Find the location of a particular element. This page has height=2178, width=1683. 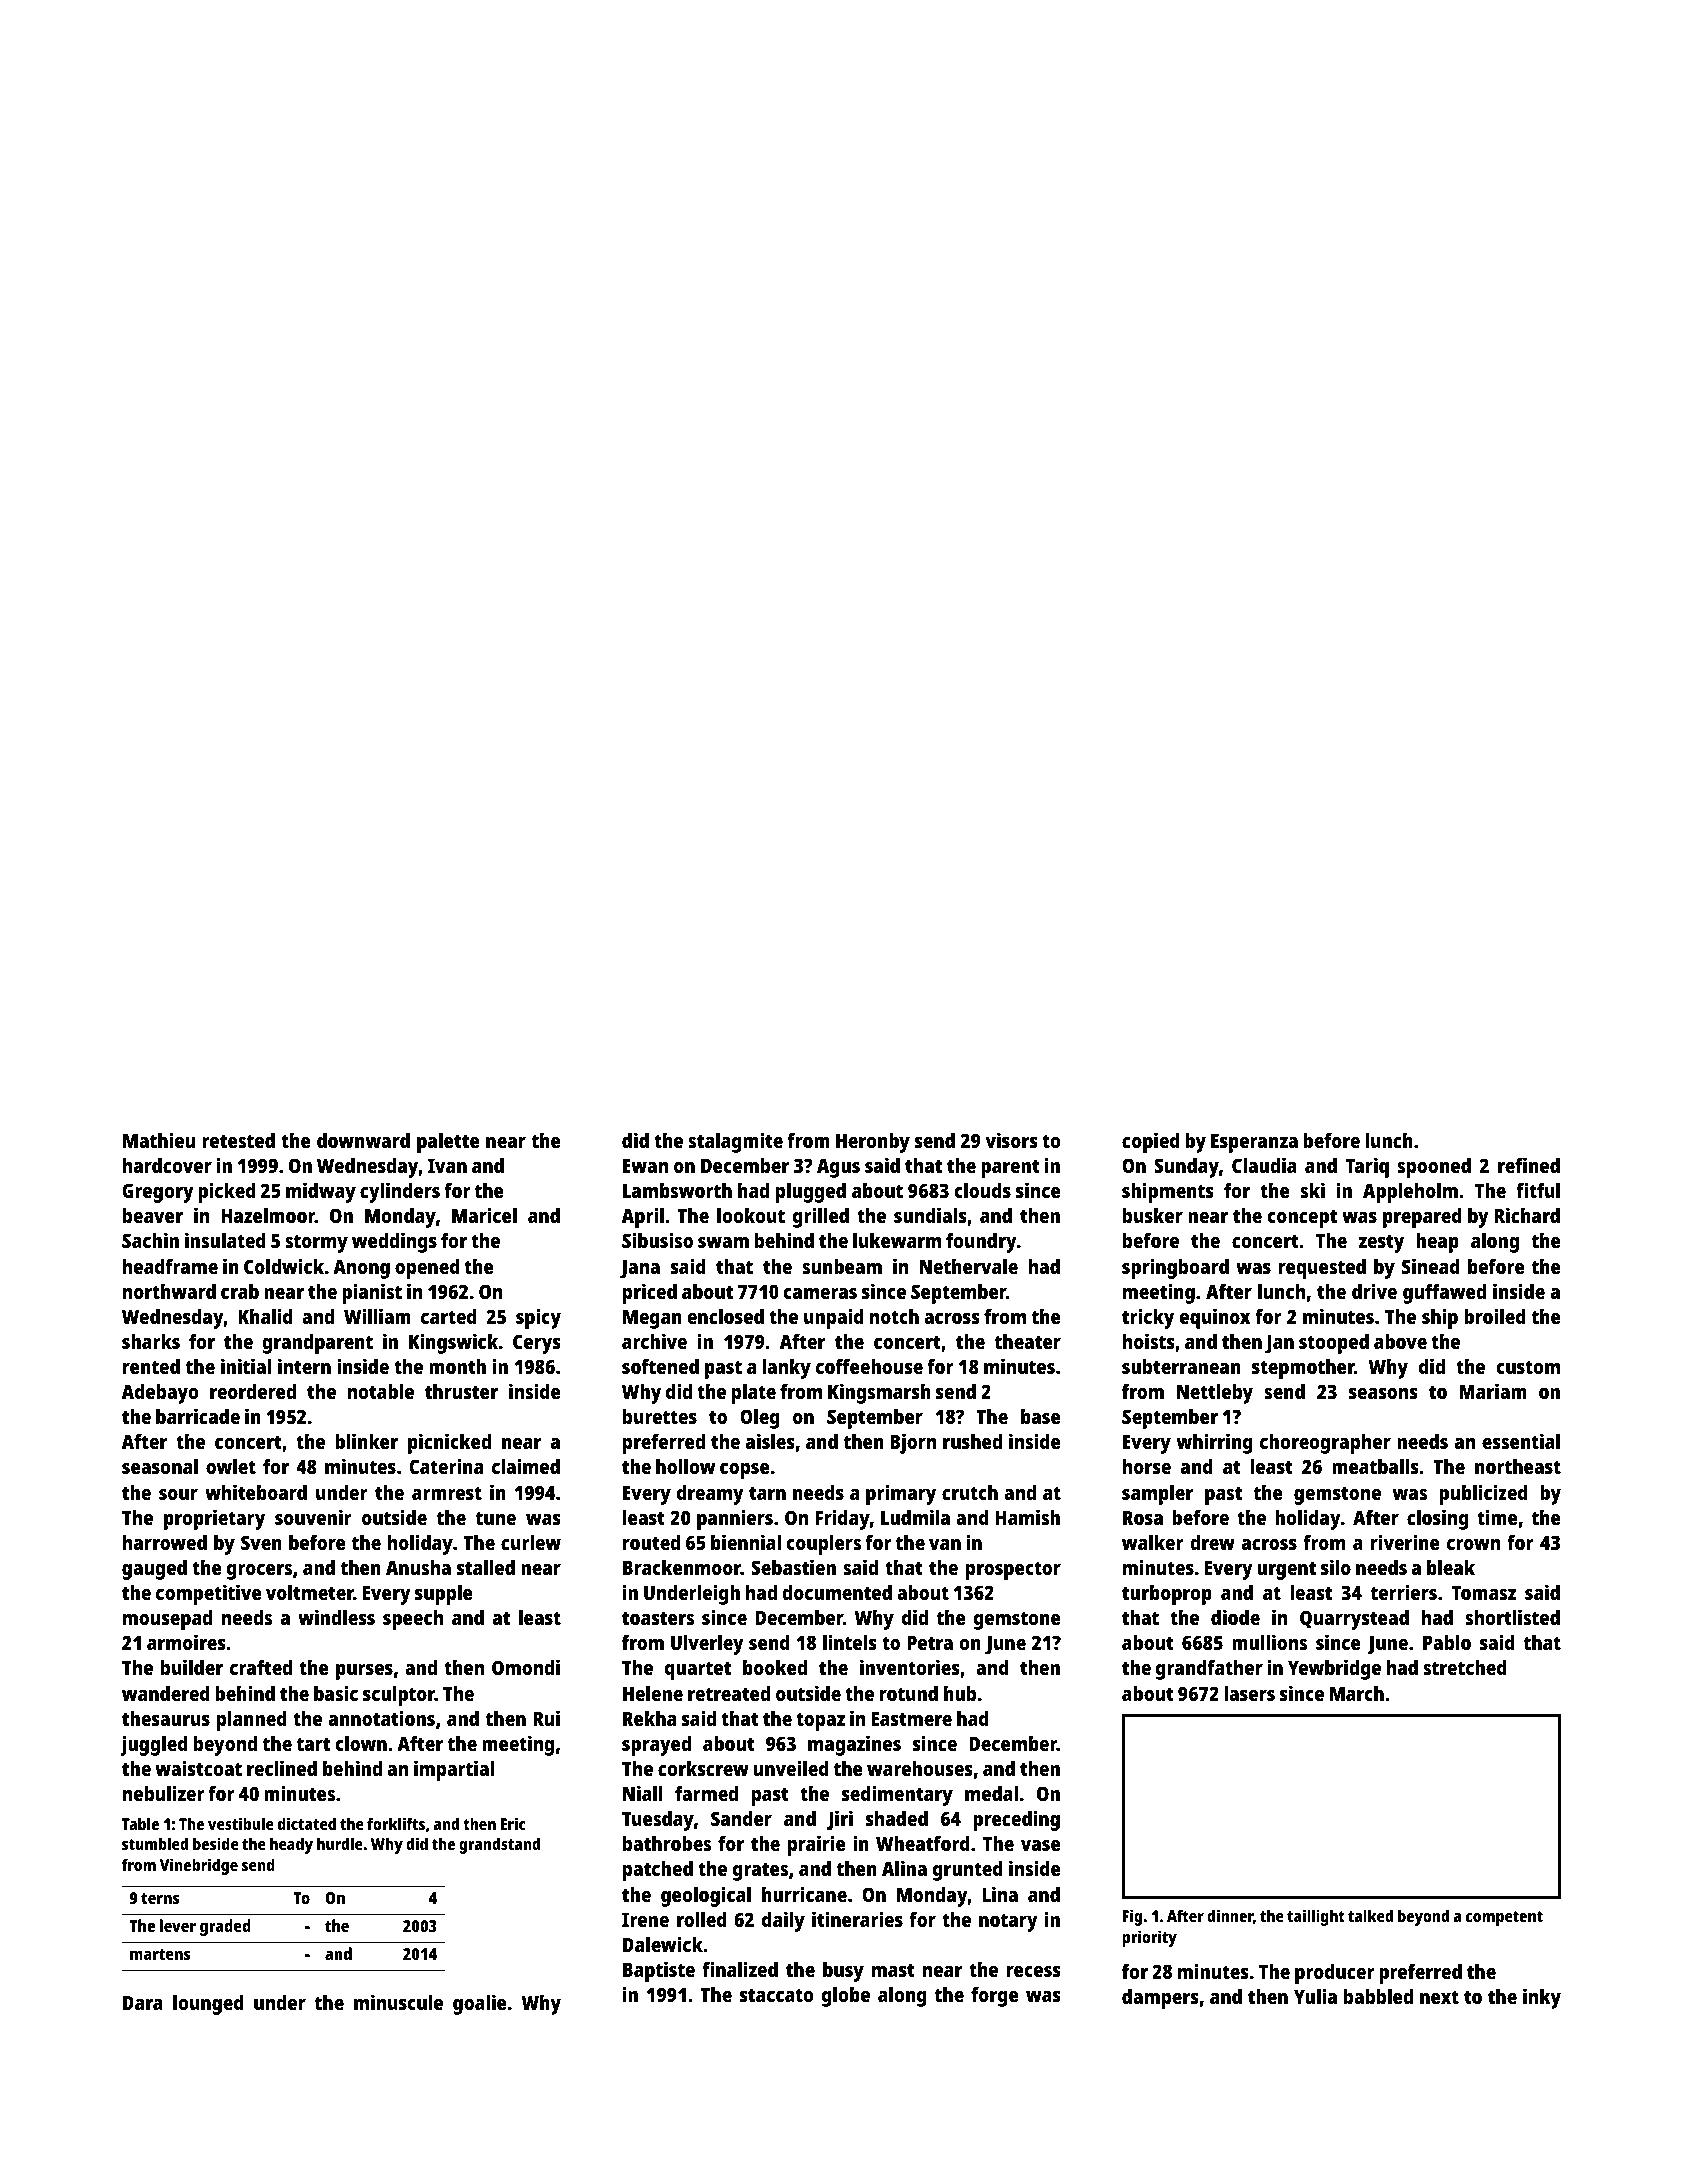

martens is located at coordinates (160, 1954).
